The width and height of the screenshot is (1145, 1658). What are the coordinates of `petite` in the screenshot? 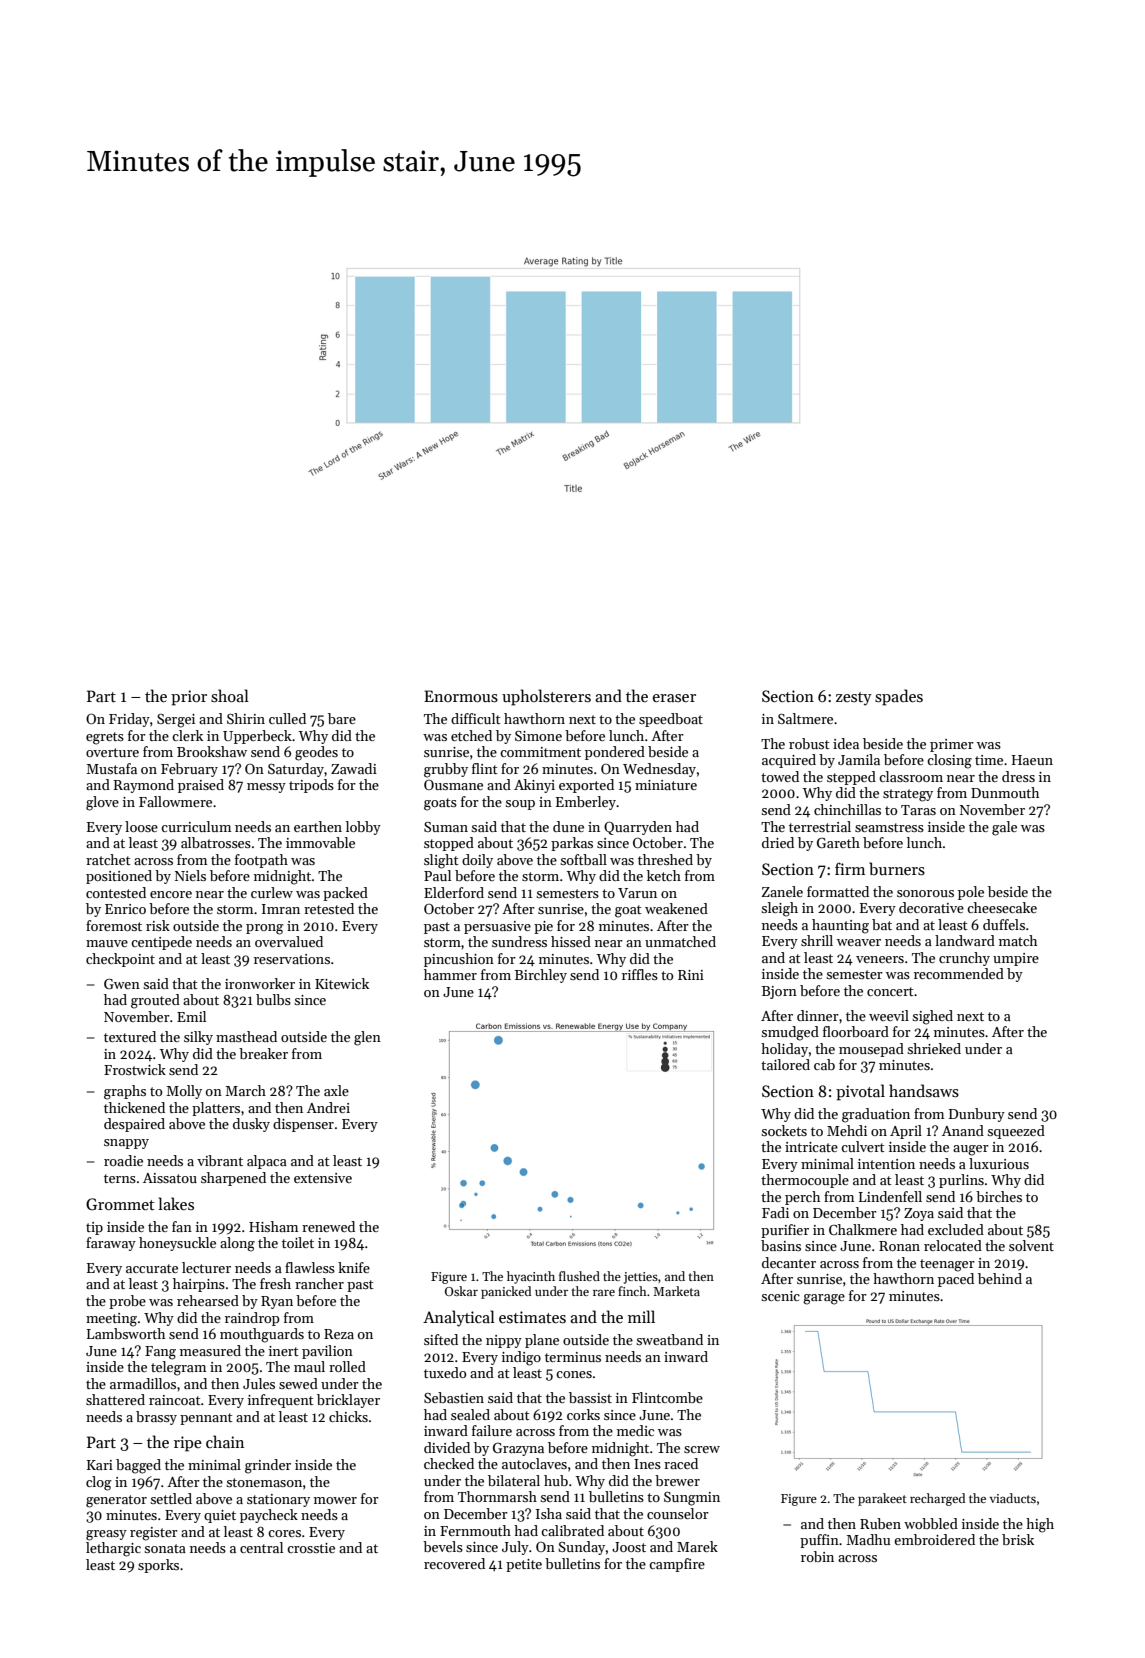 It's located at (524, 1565).
